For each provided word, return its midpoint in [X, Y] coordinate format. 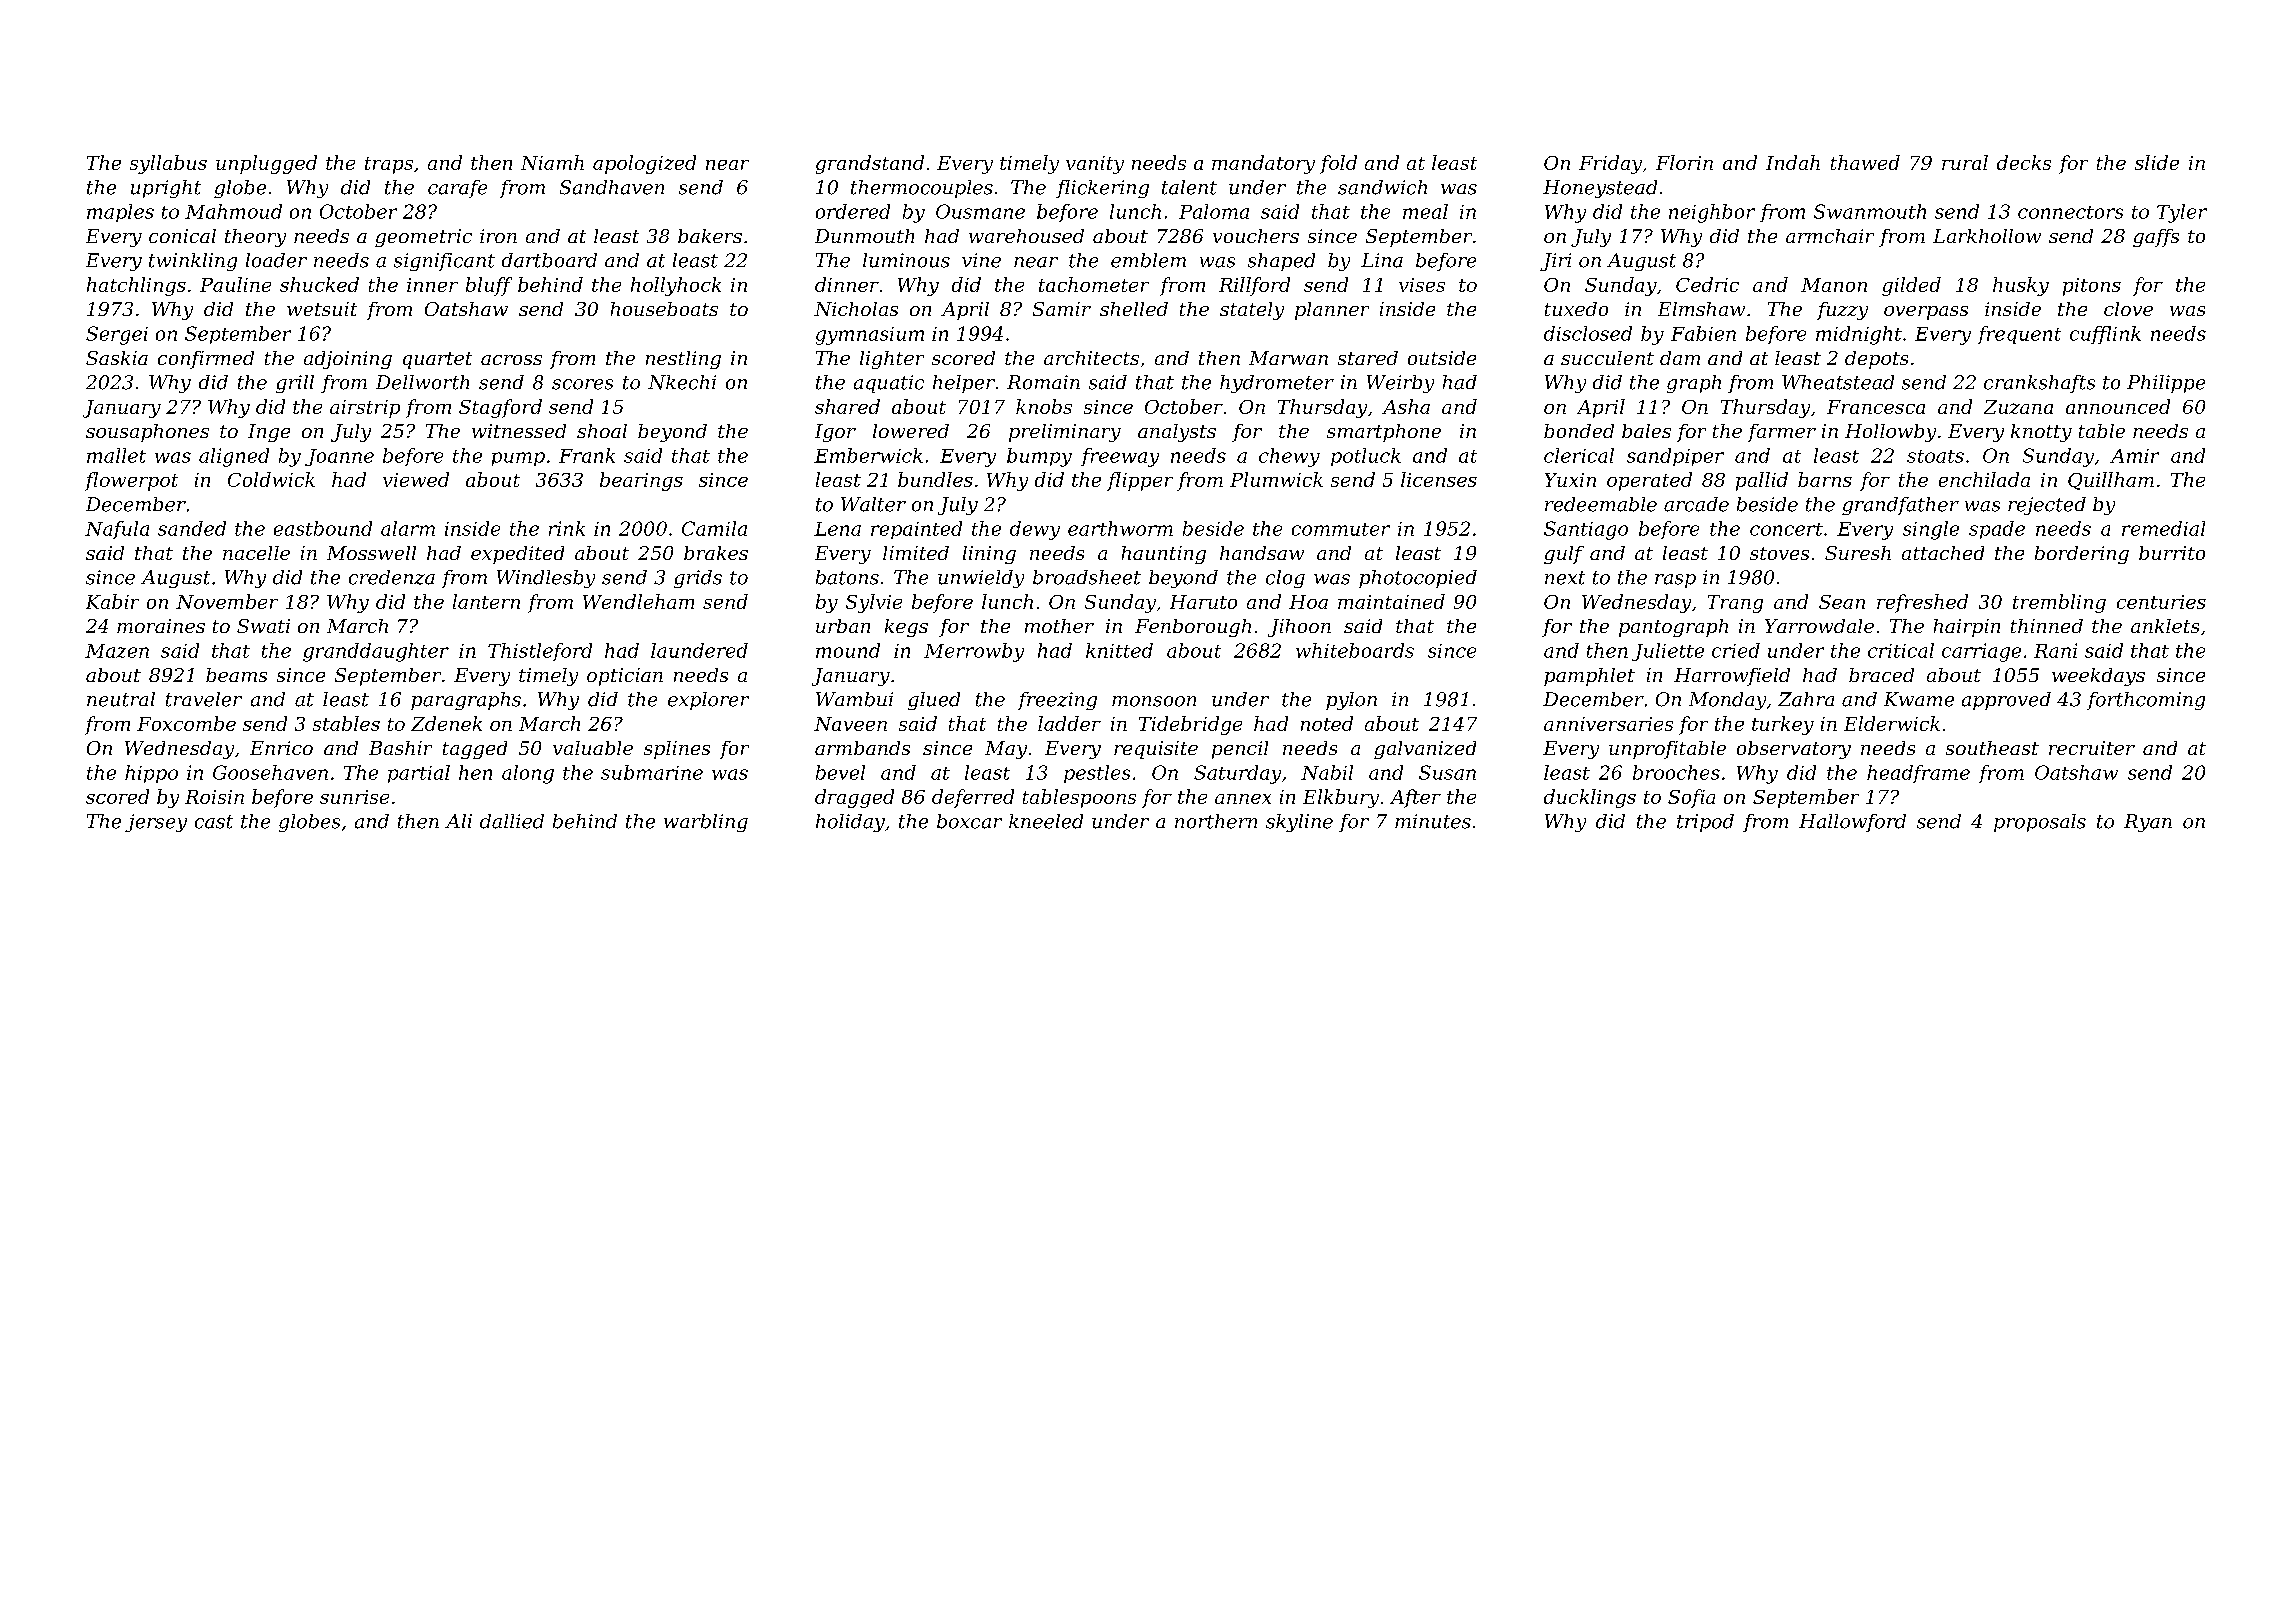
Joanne [339, 457]
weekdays [2098, 677]
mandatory [1263, 164]
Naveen [850, 724]
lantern [486, 601]
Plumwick [1276, 479]
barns [1825, 479]
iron [498, 236]
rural [1965, 162]
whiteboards [1355, 650]
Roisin [214, 797]
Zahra [1806, 699]
